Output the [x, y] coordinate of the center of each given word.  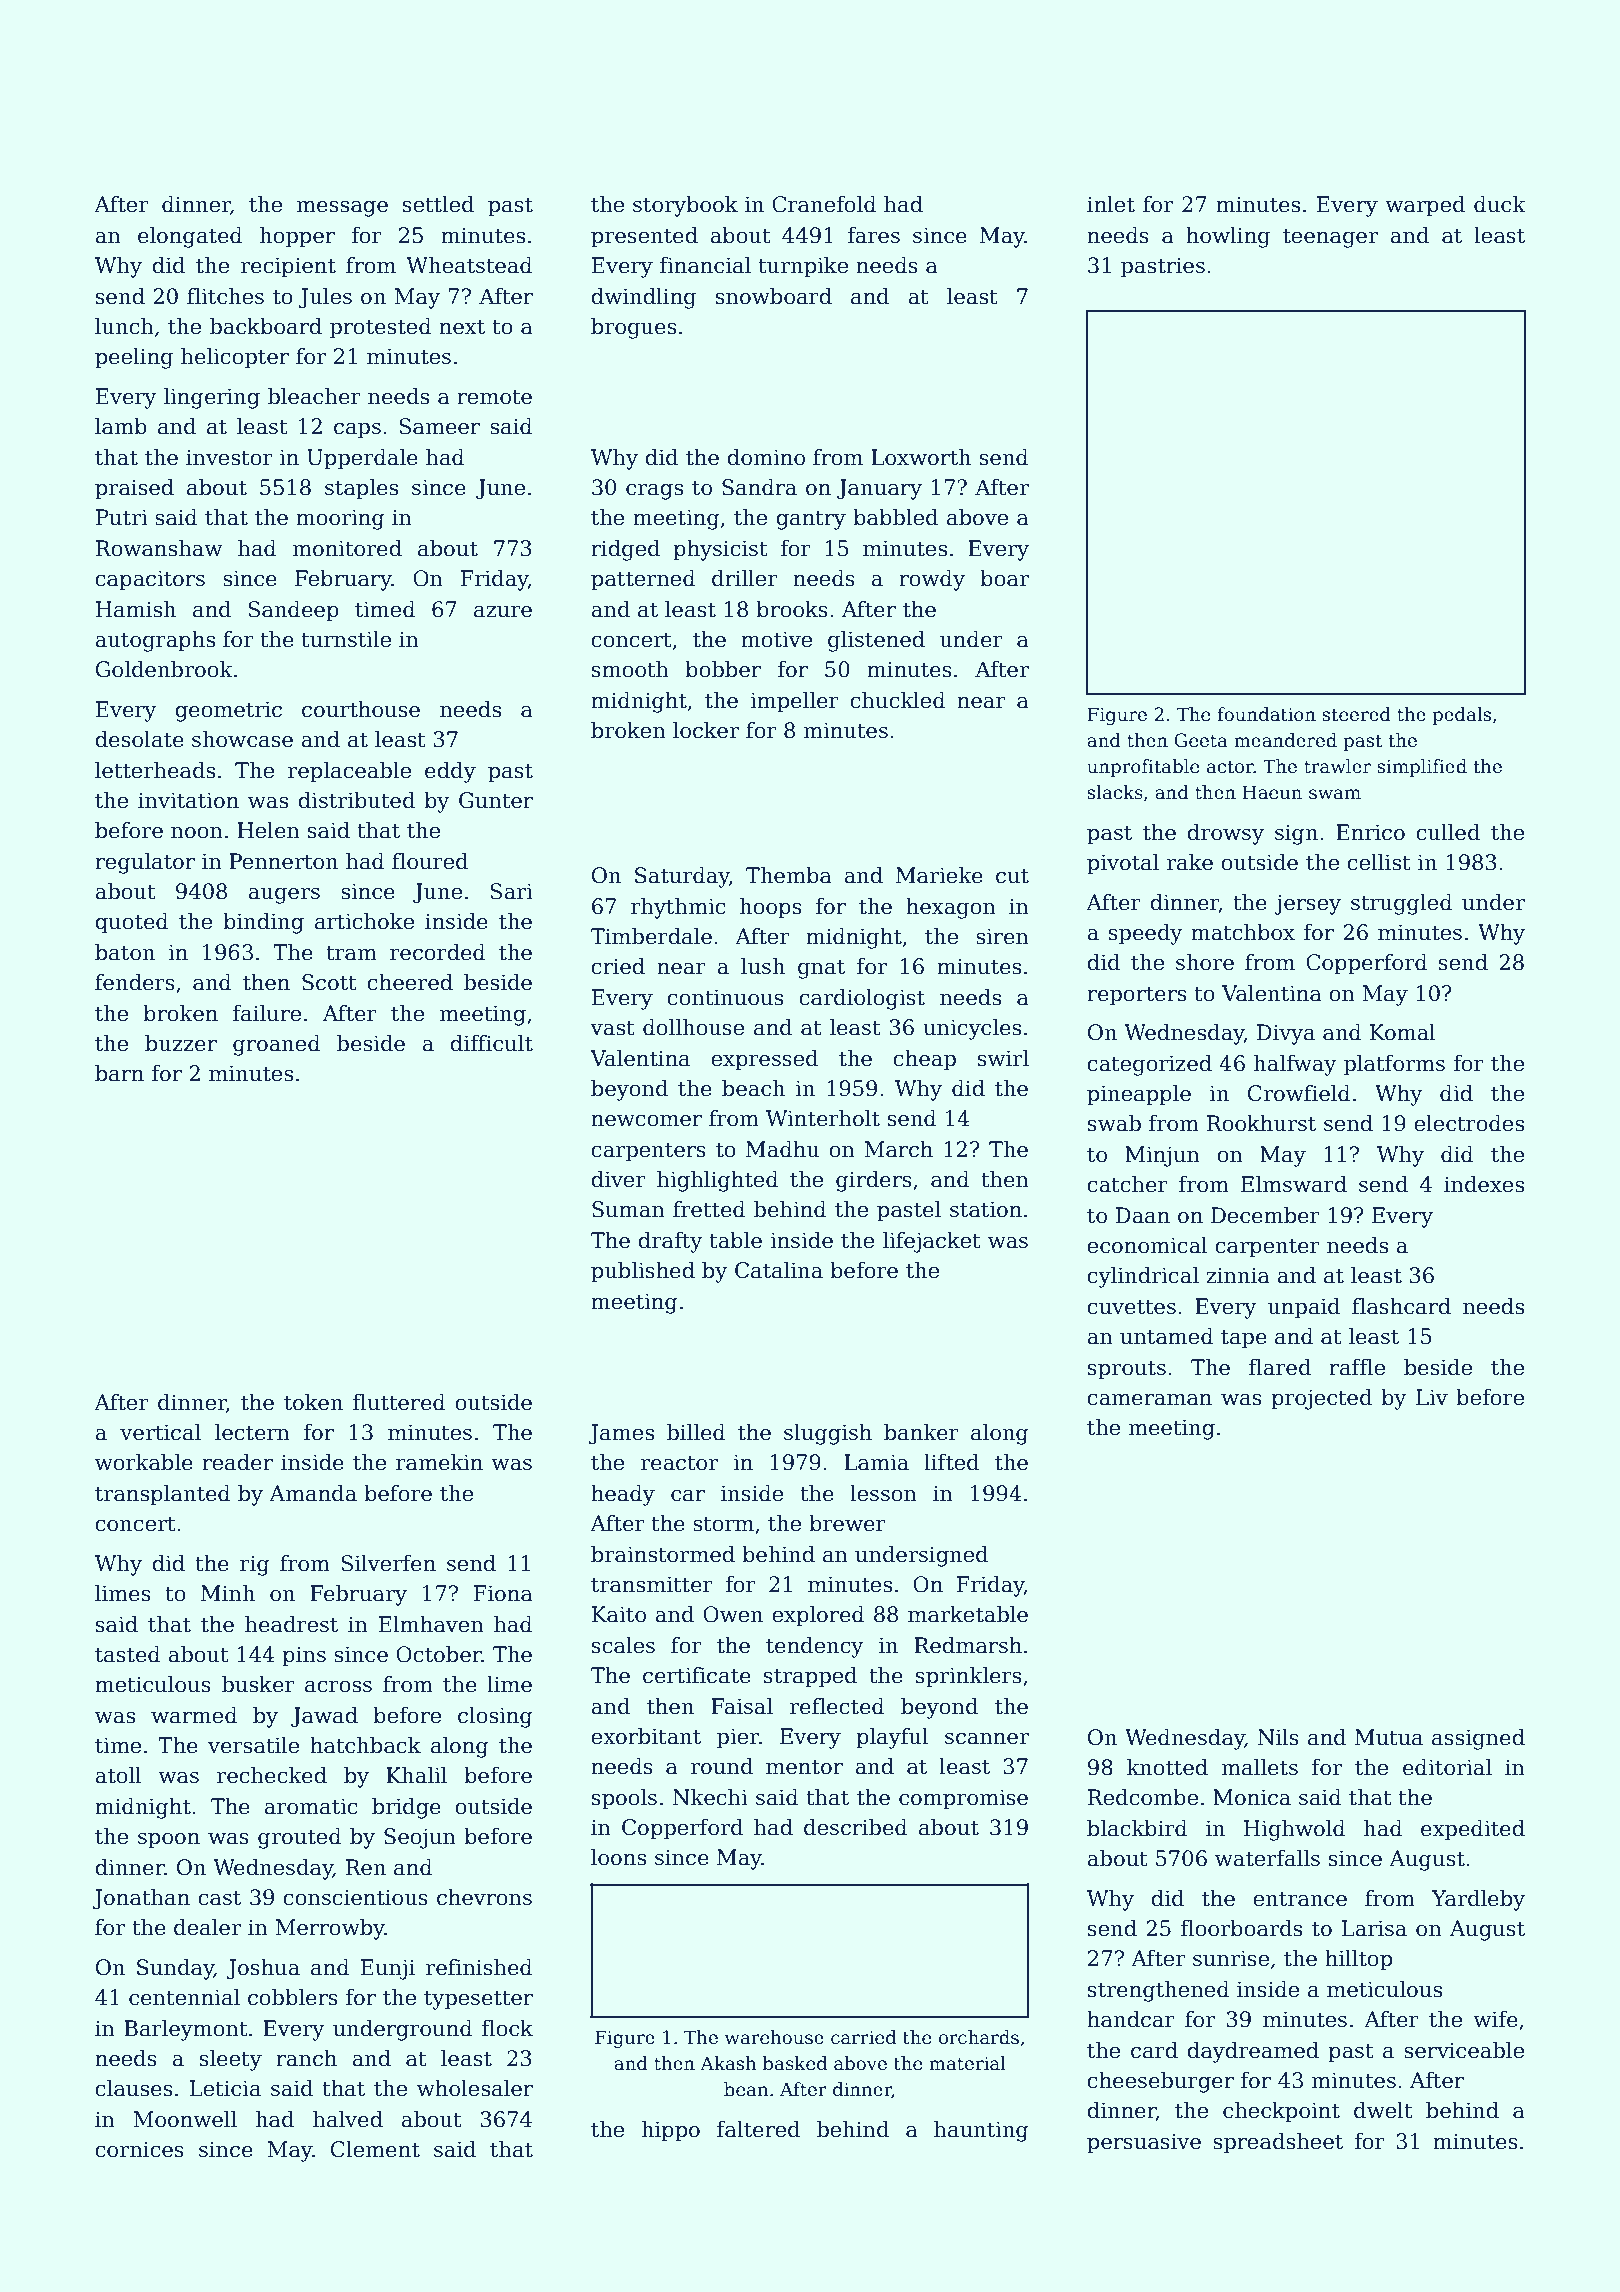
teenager [1330, 238]
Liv [1432, 1397]
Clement [375, 2149]
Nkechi [710, 1797]
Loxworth [921, 457]
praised [134, 489]
